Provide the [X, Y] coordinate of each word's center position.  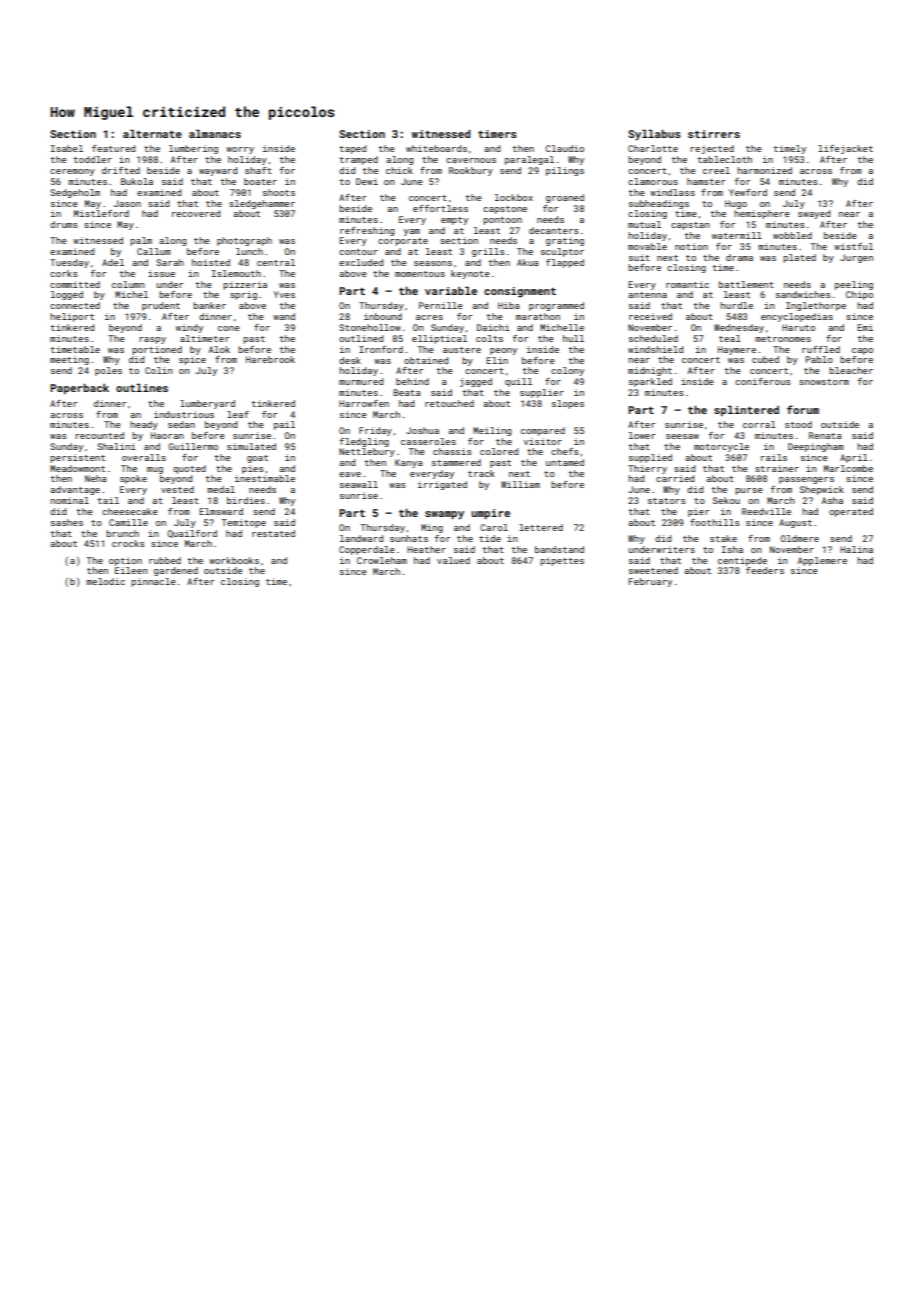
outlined [361, 338]
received [650, 316]
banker [209, 305]
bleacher [851, 370]
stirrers [714, 134]
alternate [152, 133]
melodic [105, 581]
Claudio [564, 148]
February [650, 582]
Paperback [79, 388]
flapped [565, 263]
